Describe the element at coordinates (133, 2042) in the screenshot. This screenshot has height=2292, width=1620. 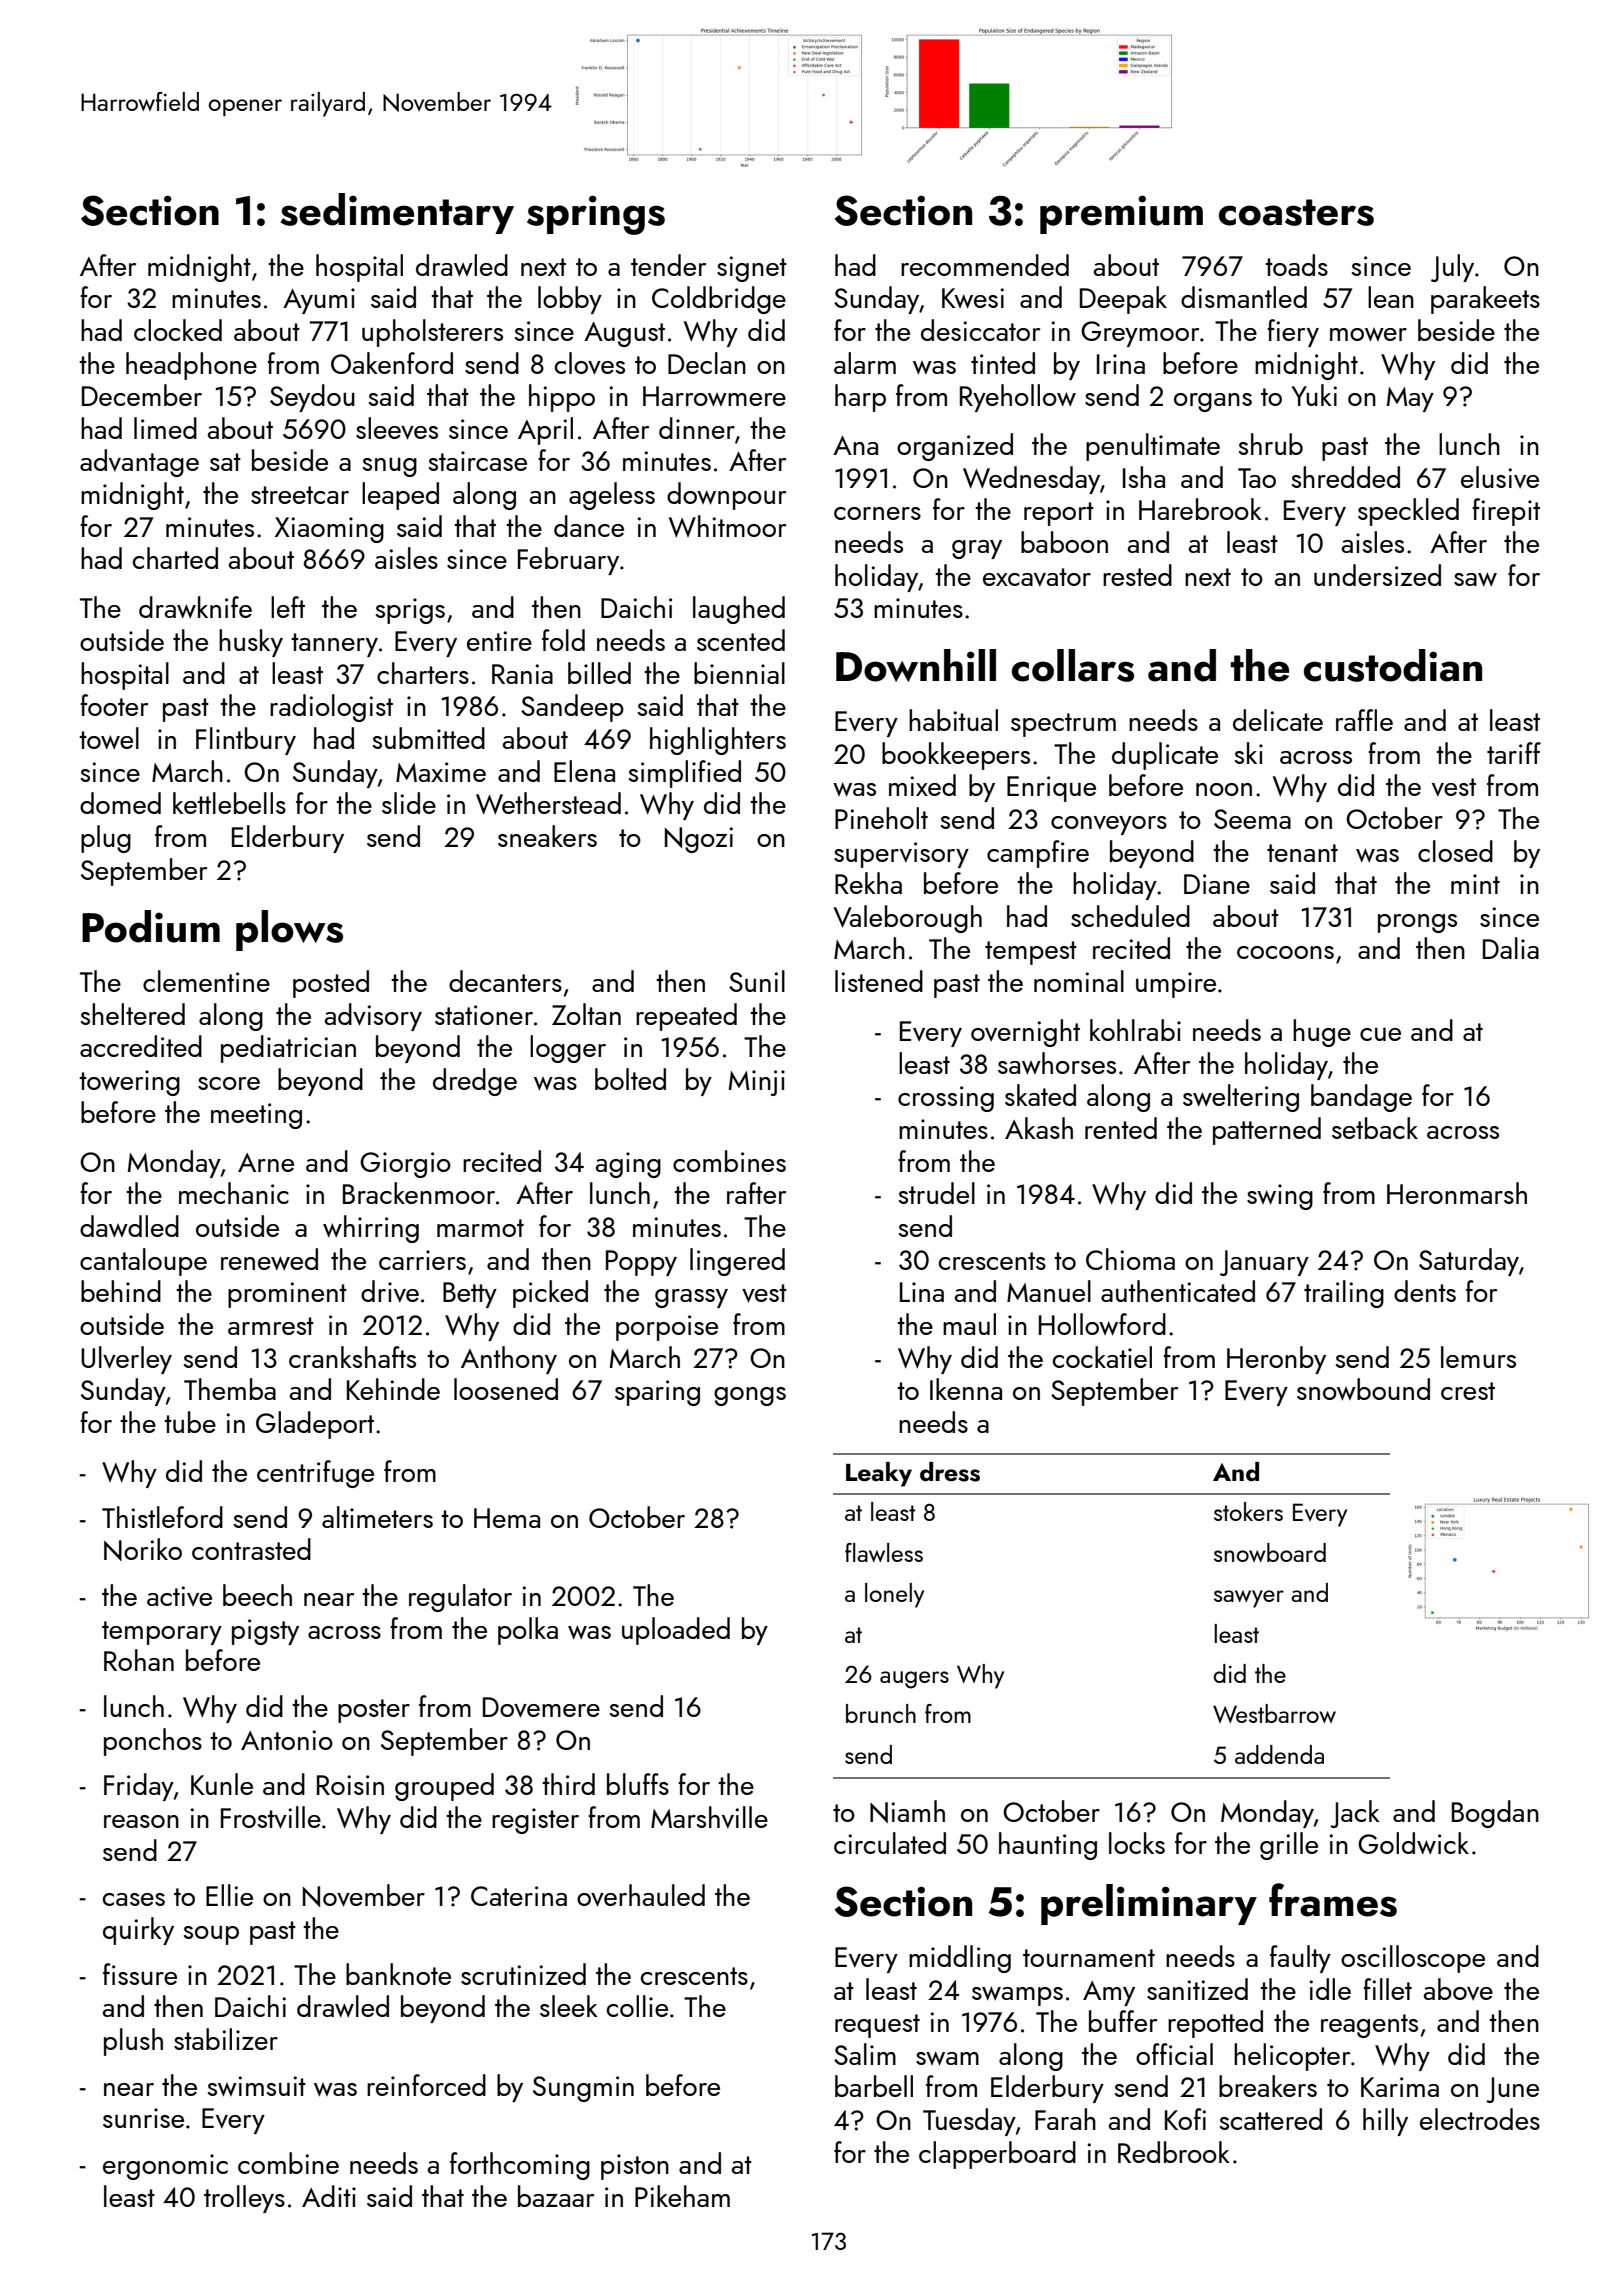
I see `plush` at that location.
